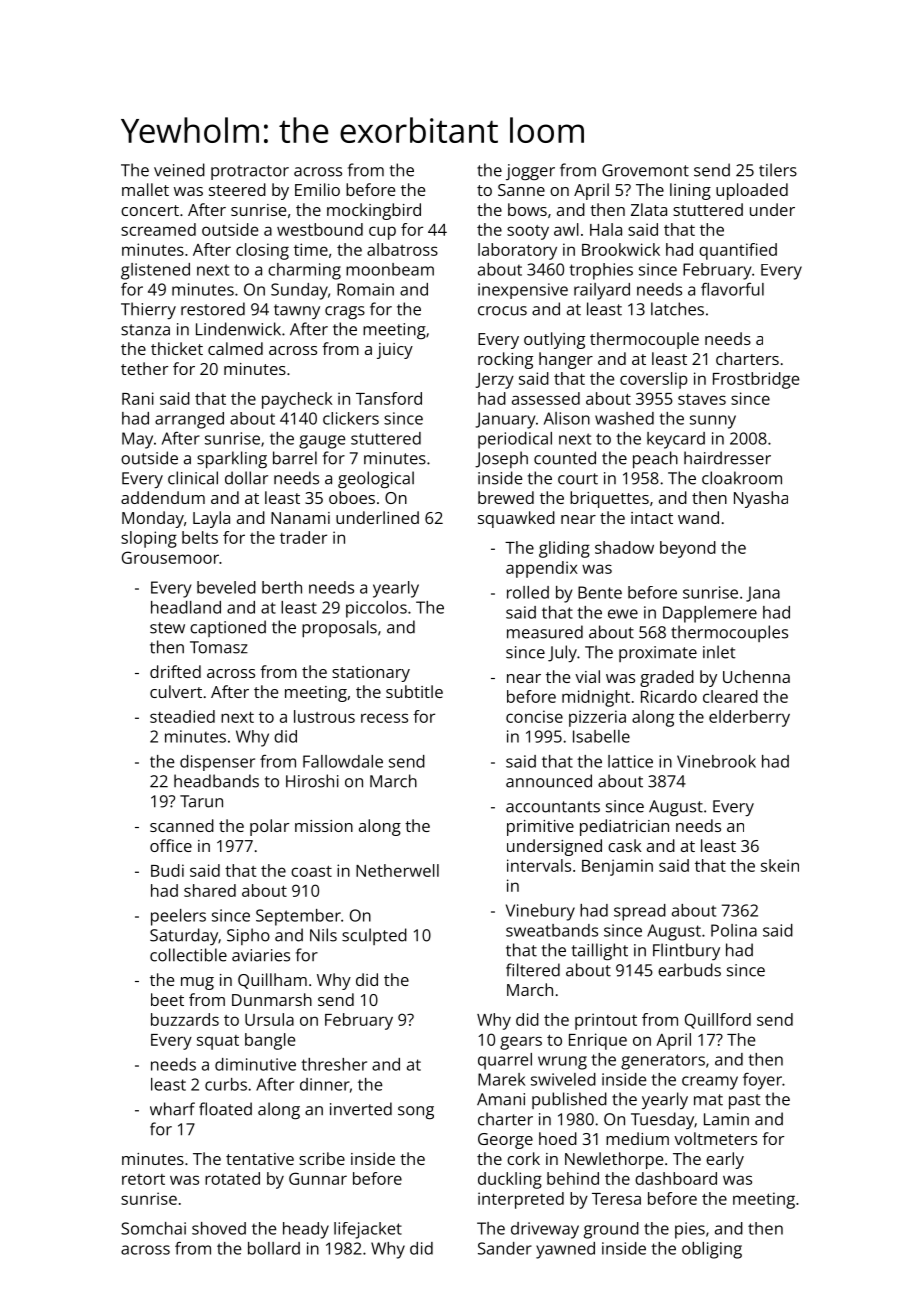  What do you see at coordinates (149, 539) in the screenshot?
I see `sloping` at bounding box center [149, 539].
